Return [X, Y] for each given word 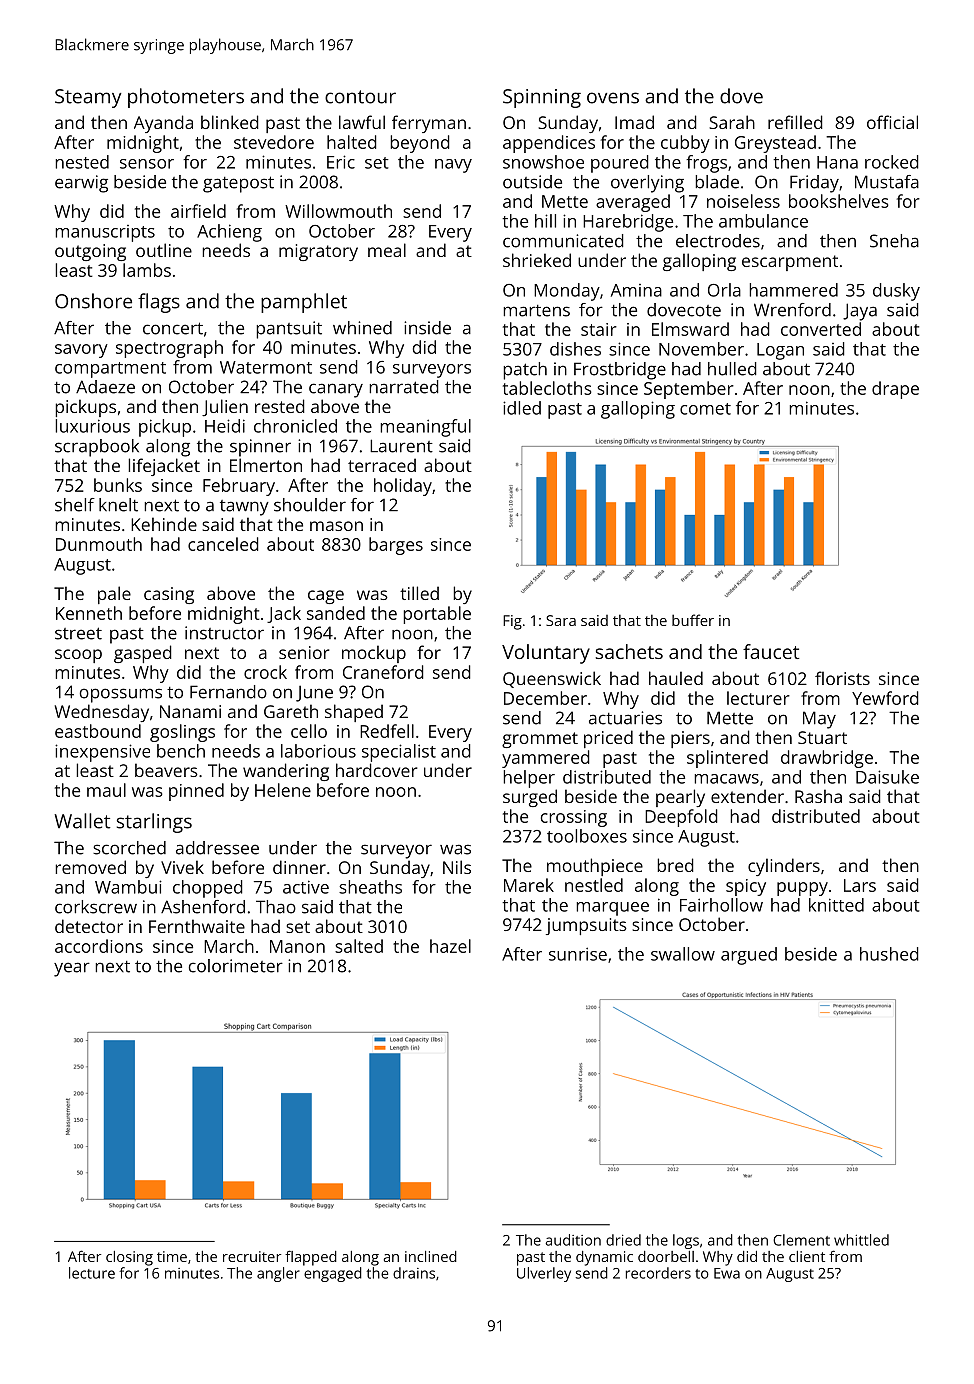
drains [414, 1273]
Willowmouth [338, 211]
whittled [861, 1240]
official [892, 122]
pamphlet [304, 303]
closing [129, 1258]
